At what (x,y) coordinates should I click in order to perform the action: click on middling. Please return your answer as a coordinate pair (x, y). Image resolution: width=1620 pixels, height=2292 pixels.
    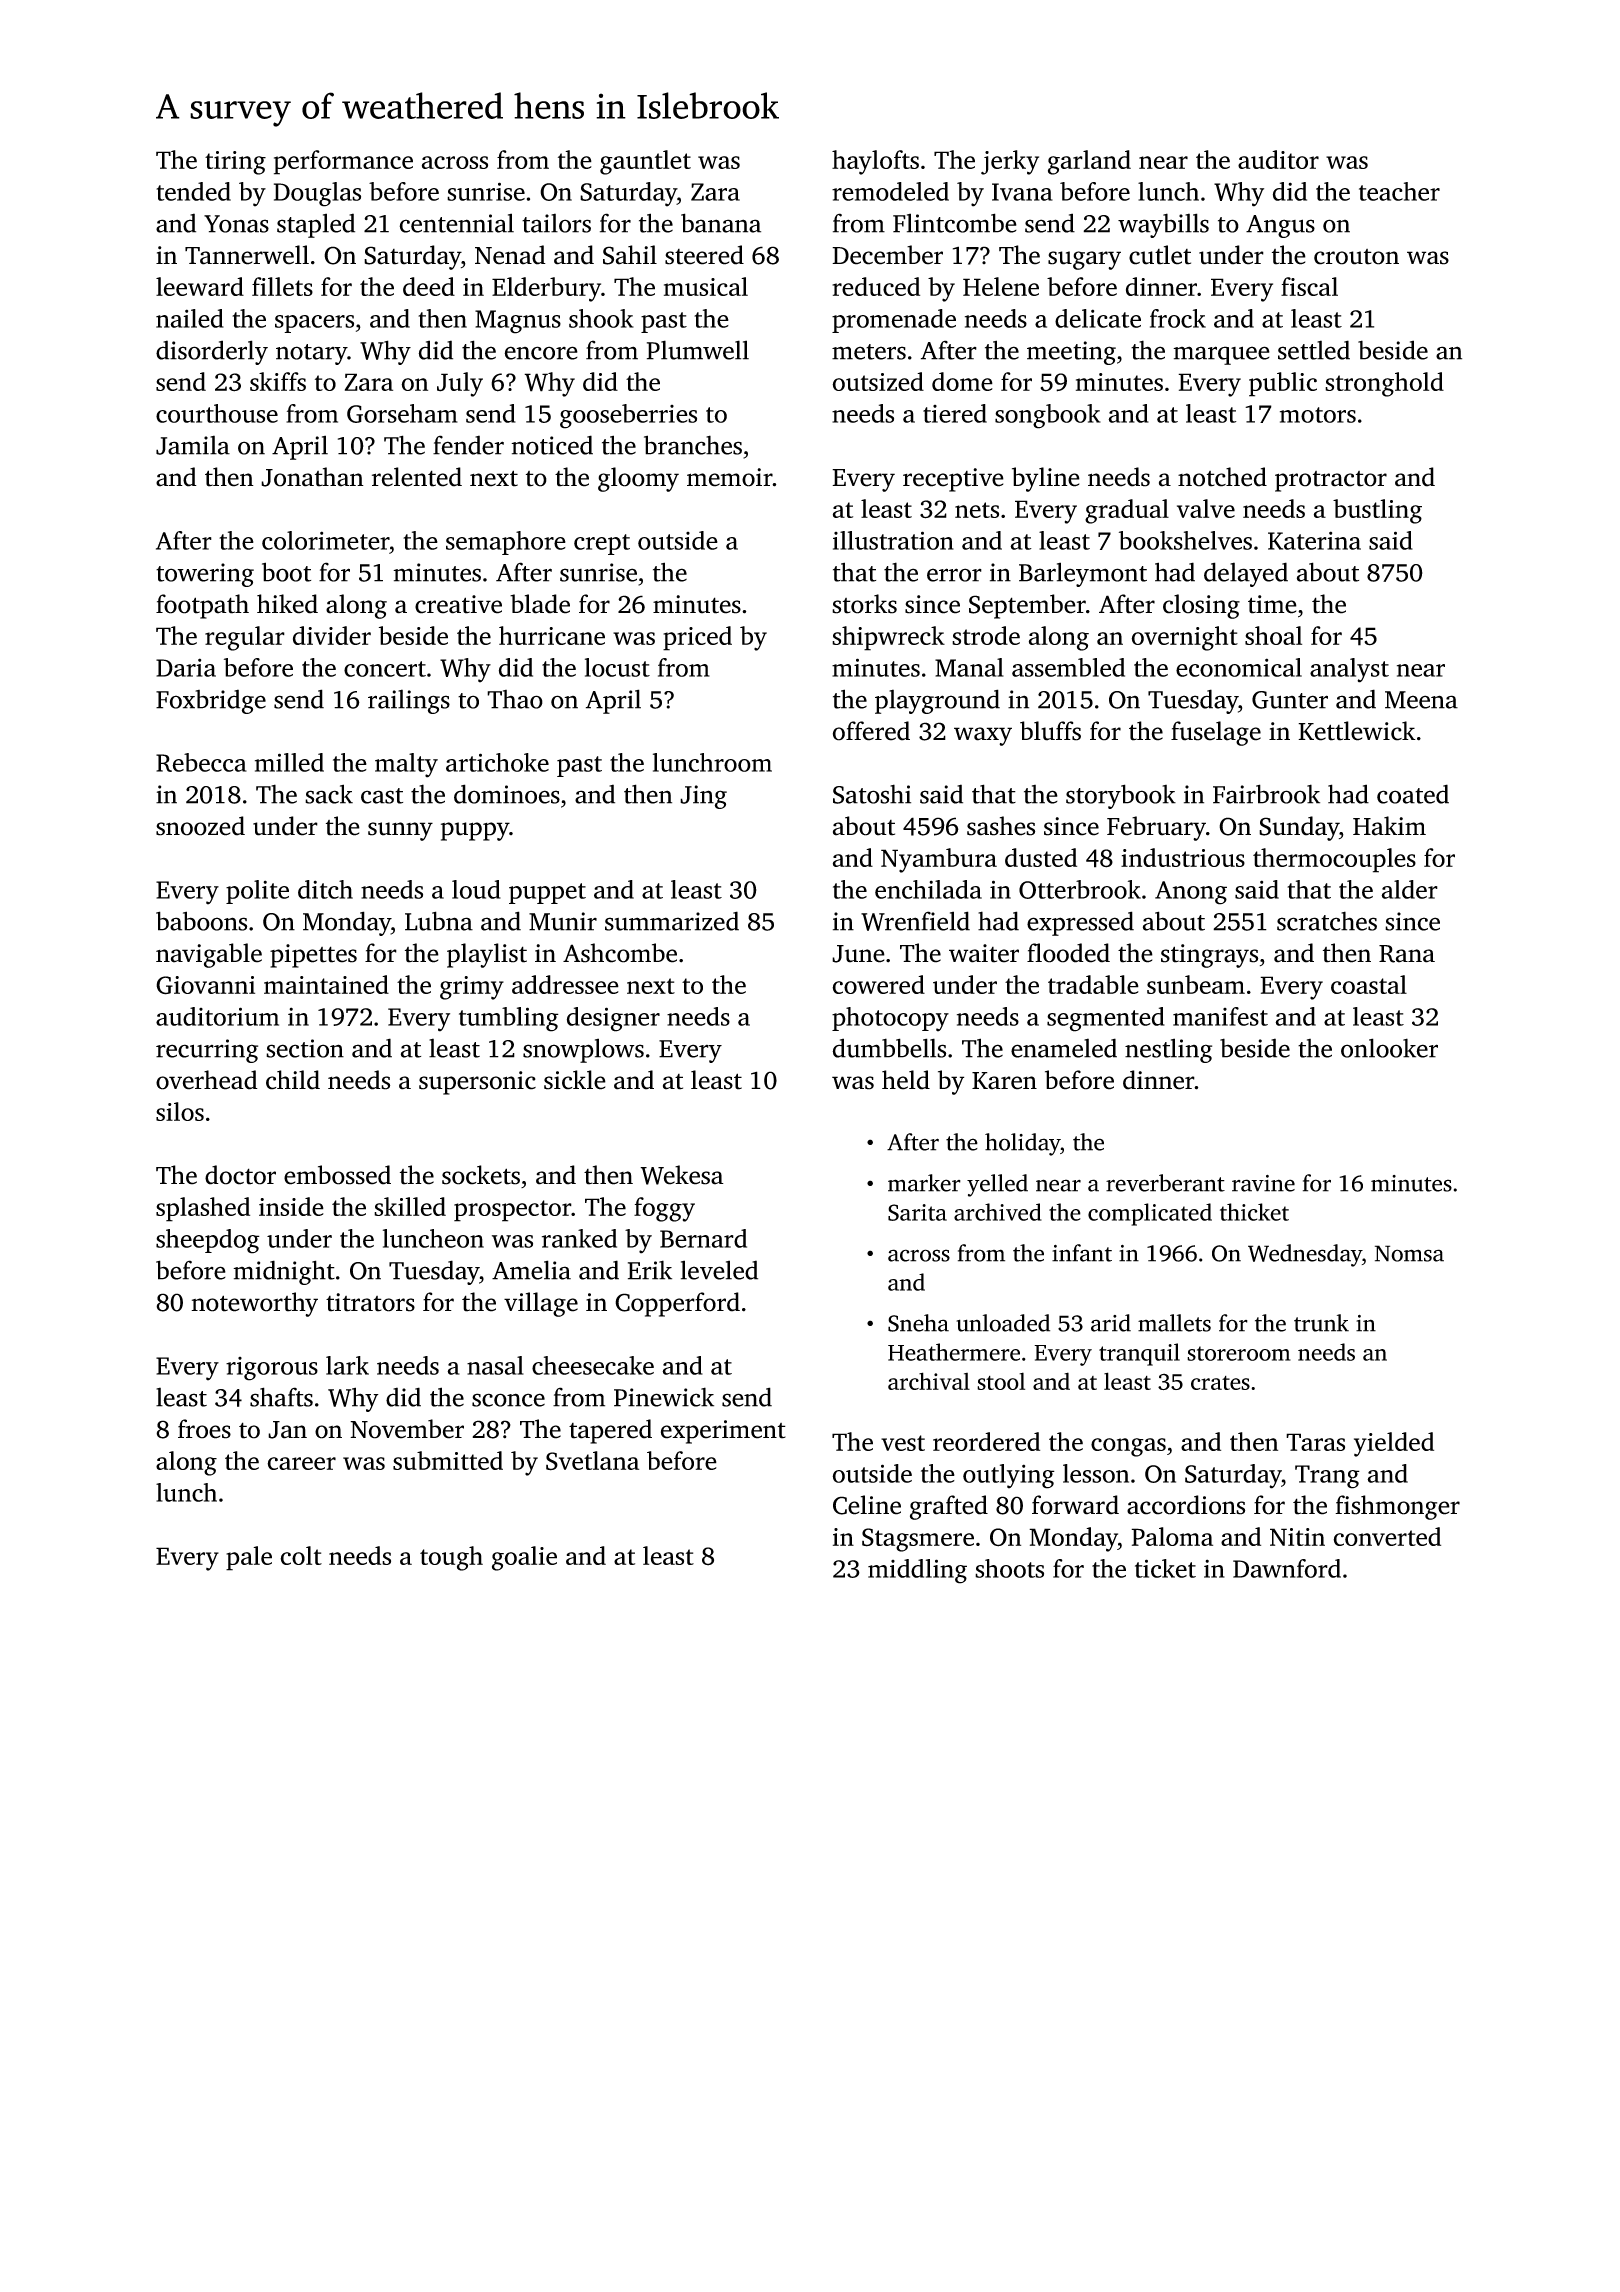
    Looking at the image, I should click on (917, 1571).
